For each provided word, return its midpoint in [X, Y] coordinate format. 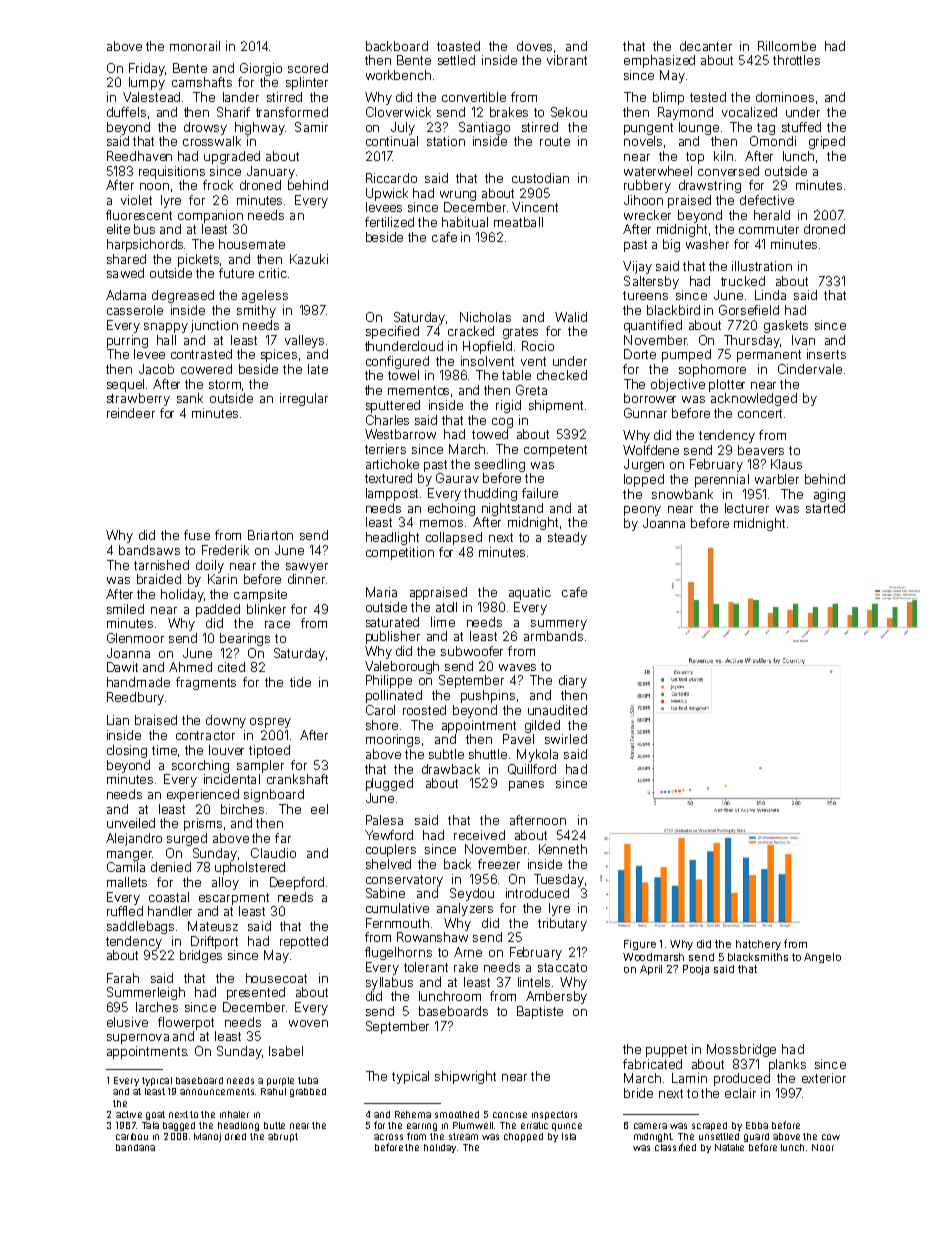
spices [279, 355]
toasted [458, 46]
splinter [307, 83]
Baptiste [540, 1012]
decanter [706, 46]
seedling [500, 465]
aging [829, 495]
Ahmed [190, 667]
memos [441, 523]
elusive [127, 1022]
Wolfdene [651, 450]
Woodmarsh [653, 957]
